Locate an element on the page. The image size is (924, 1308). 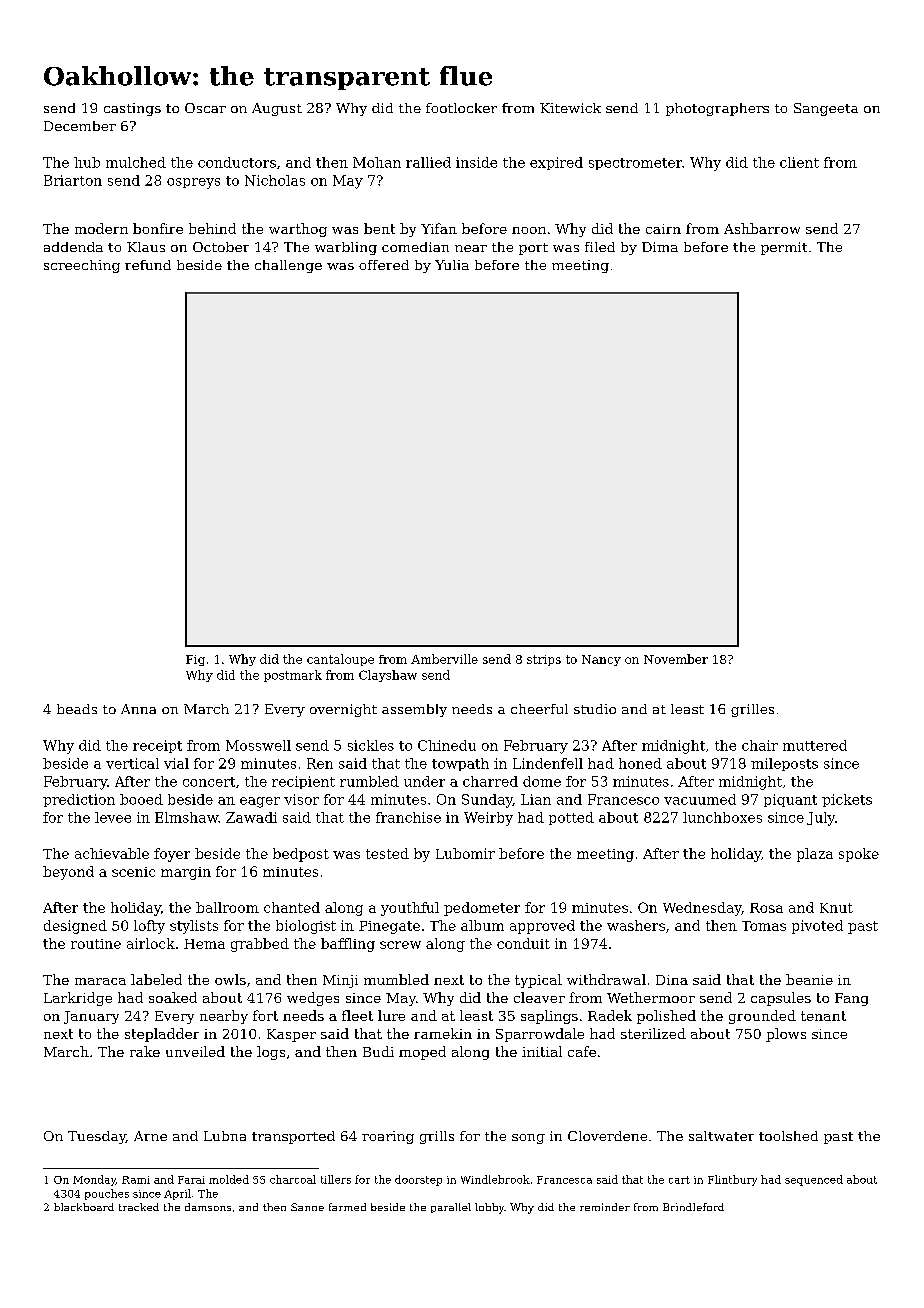
Oscar is located at coordinates (205, 108).
